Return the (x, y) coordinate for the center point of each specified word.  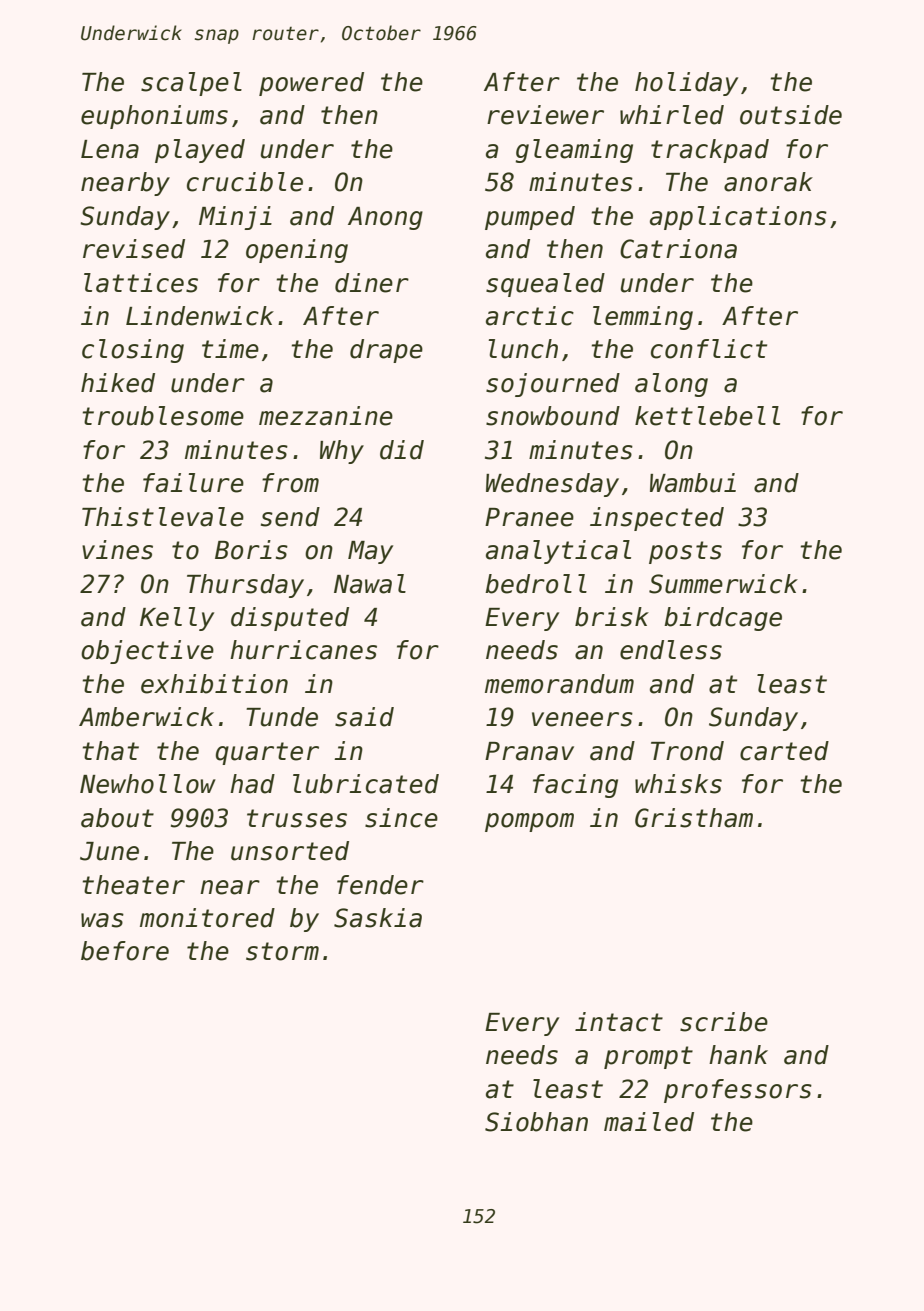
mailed (649, 1122)
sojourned (553, 385)
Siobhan (536, 1122)
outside (791, 115)
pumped (530, 218)
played (200, 151)
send (290, 517)
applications (738, 218)
